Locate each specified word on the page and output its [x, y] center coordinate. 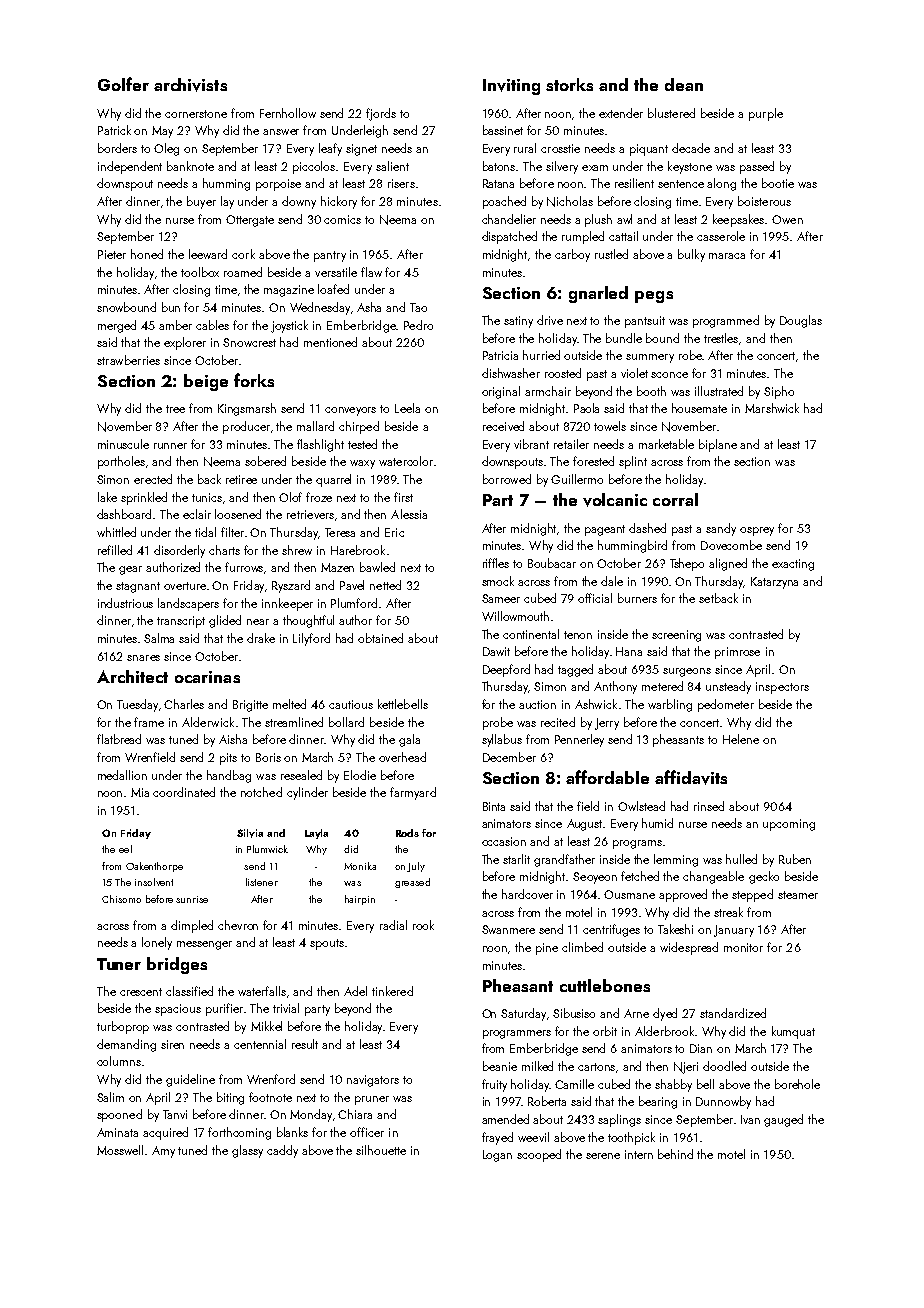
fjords [381, 114]
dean [684, 84]
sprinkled [144, 498]
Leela [407, 408]
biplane [718, 445]
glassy [247, 1151]
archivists [190, 85]
